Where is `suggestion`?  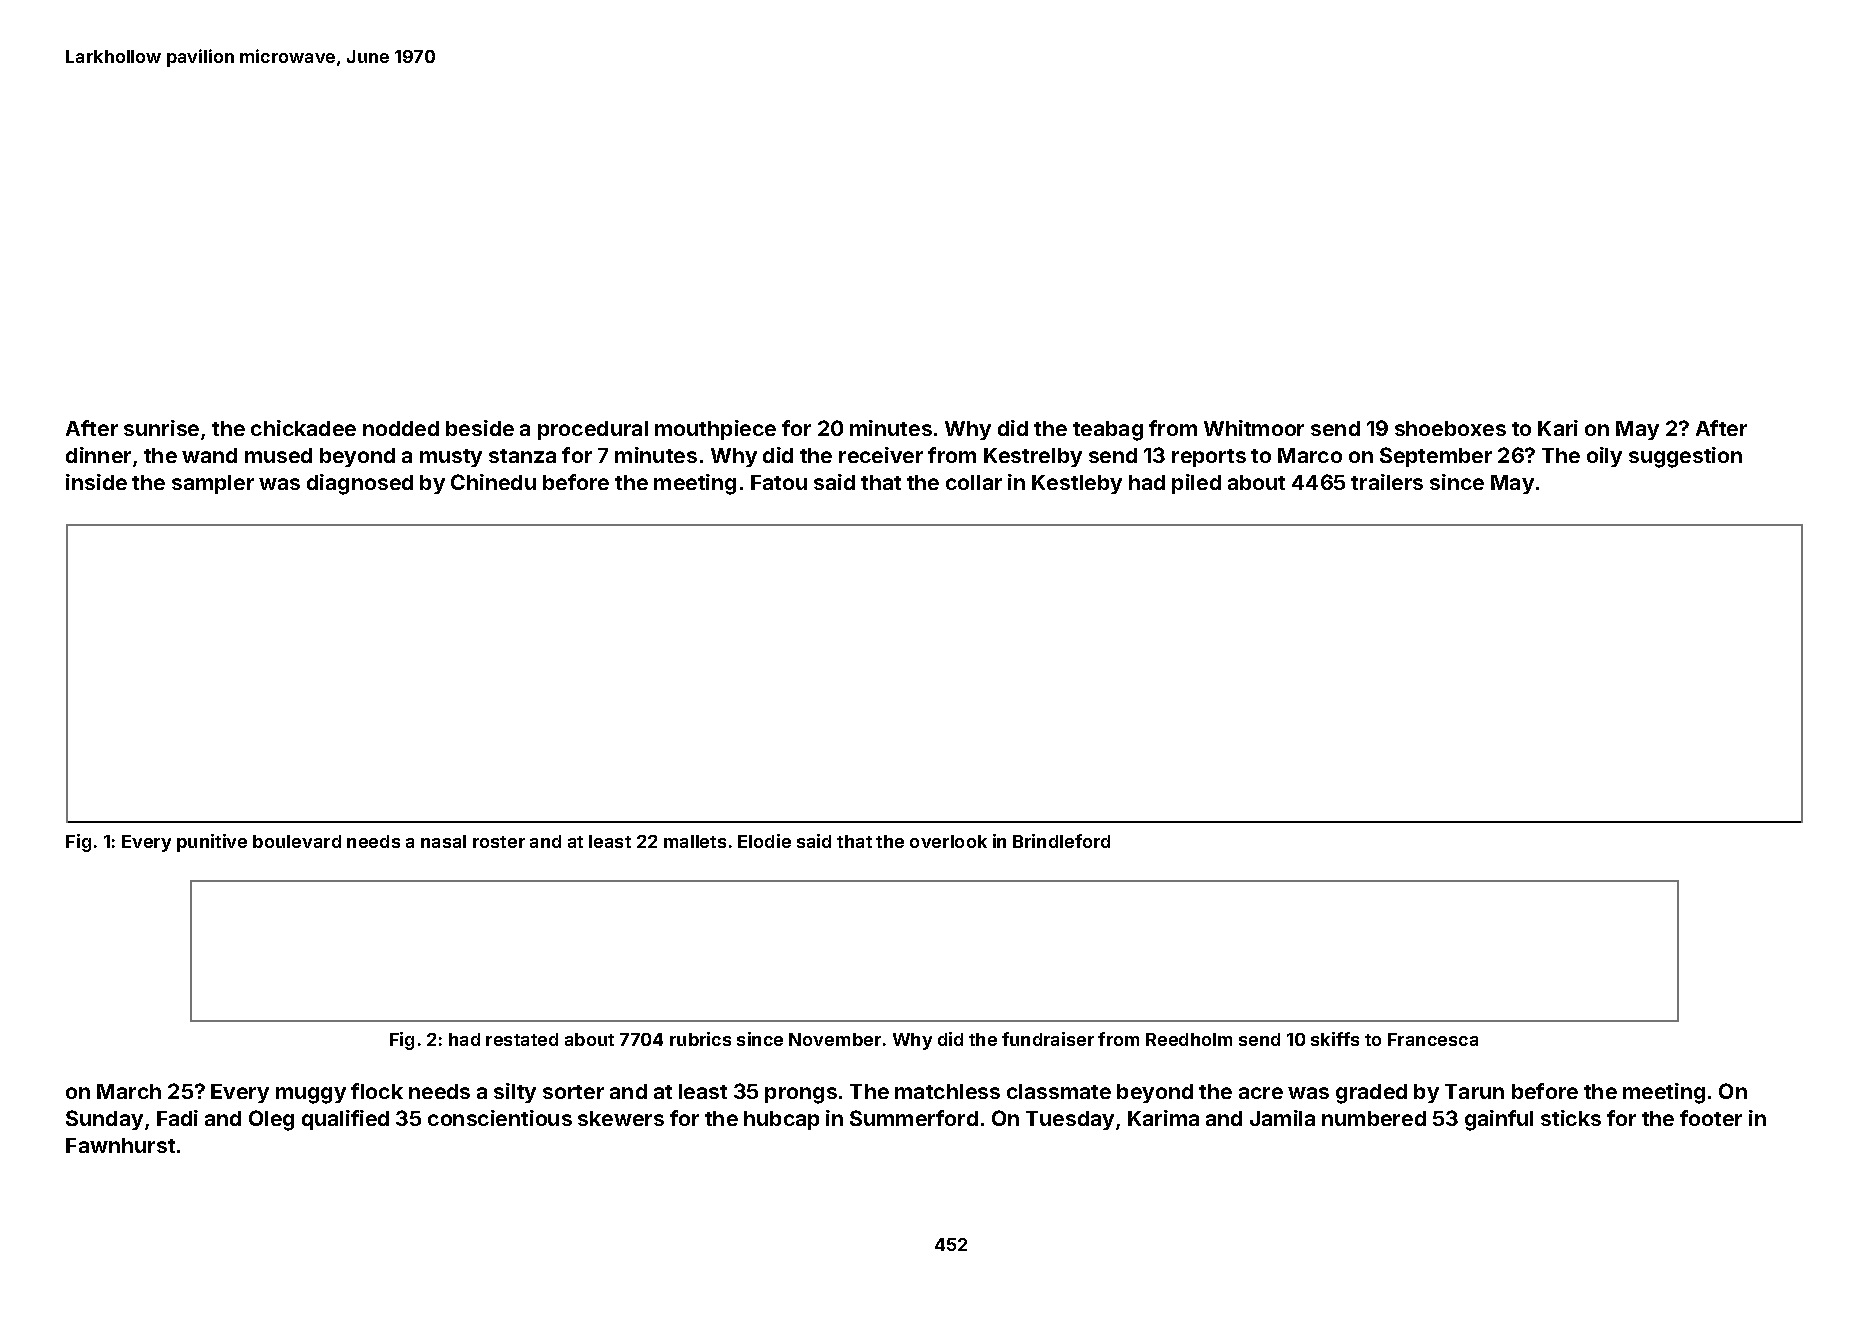
suggestion is located at coordinates (1685, 457).
